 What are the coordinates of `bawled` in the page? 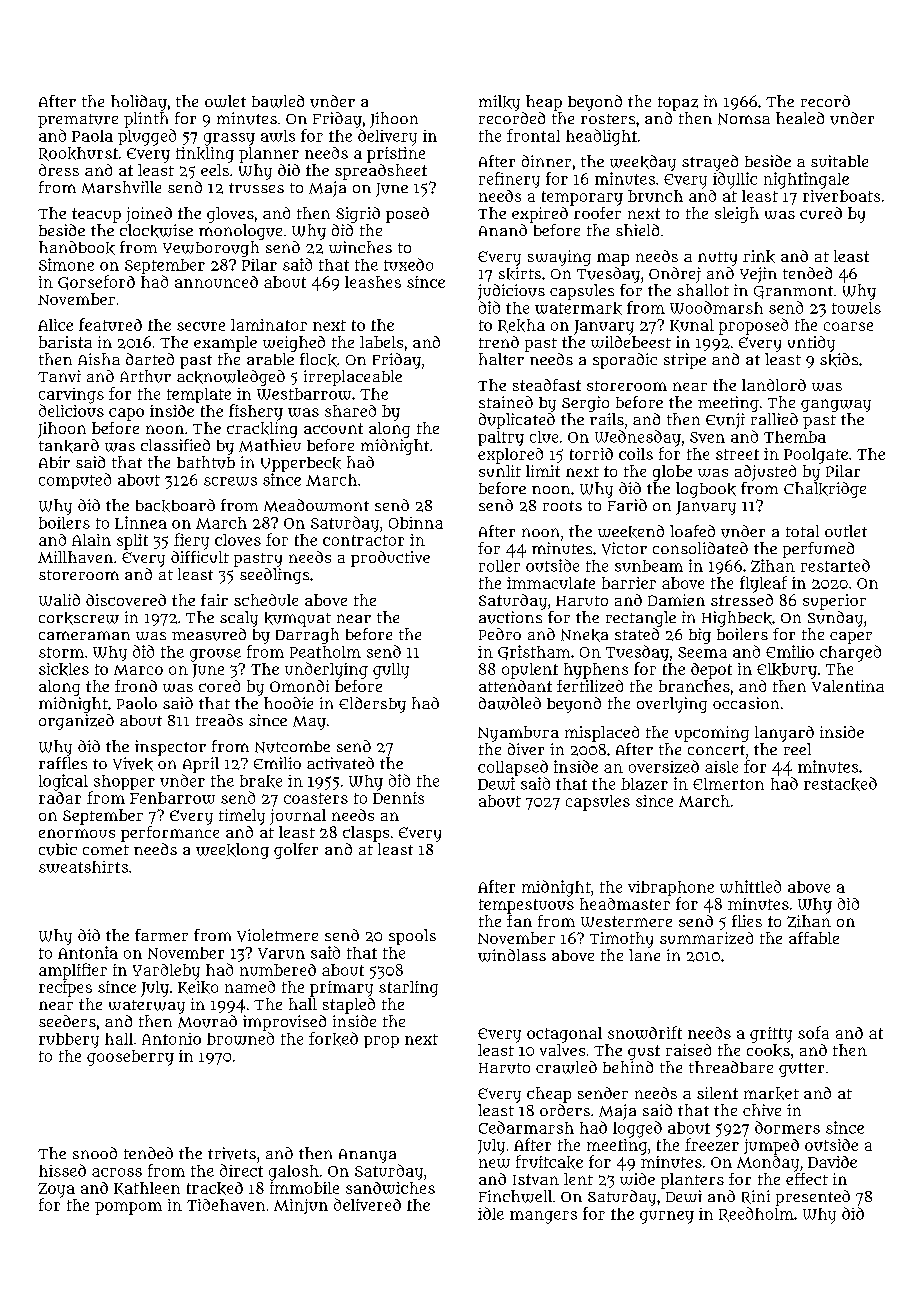 It's located at (278, 101).
